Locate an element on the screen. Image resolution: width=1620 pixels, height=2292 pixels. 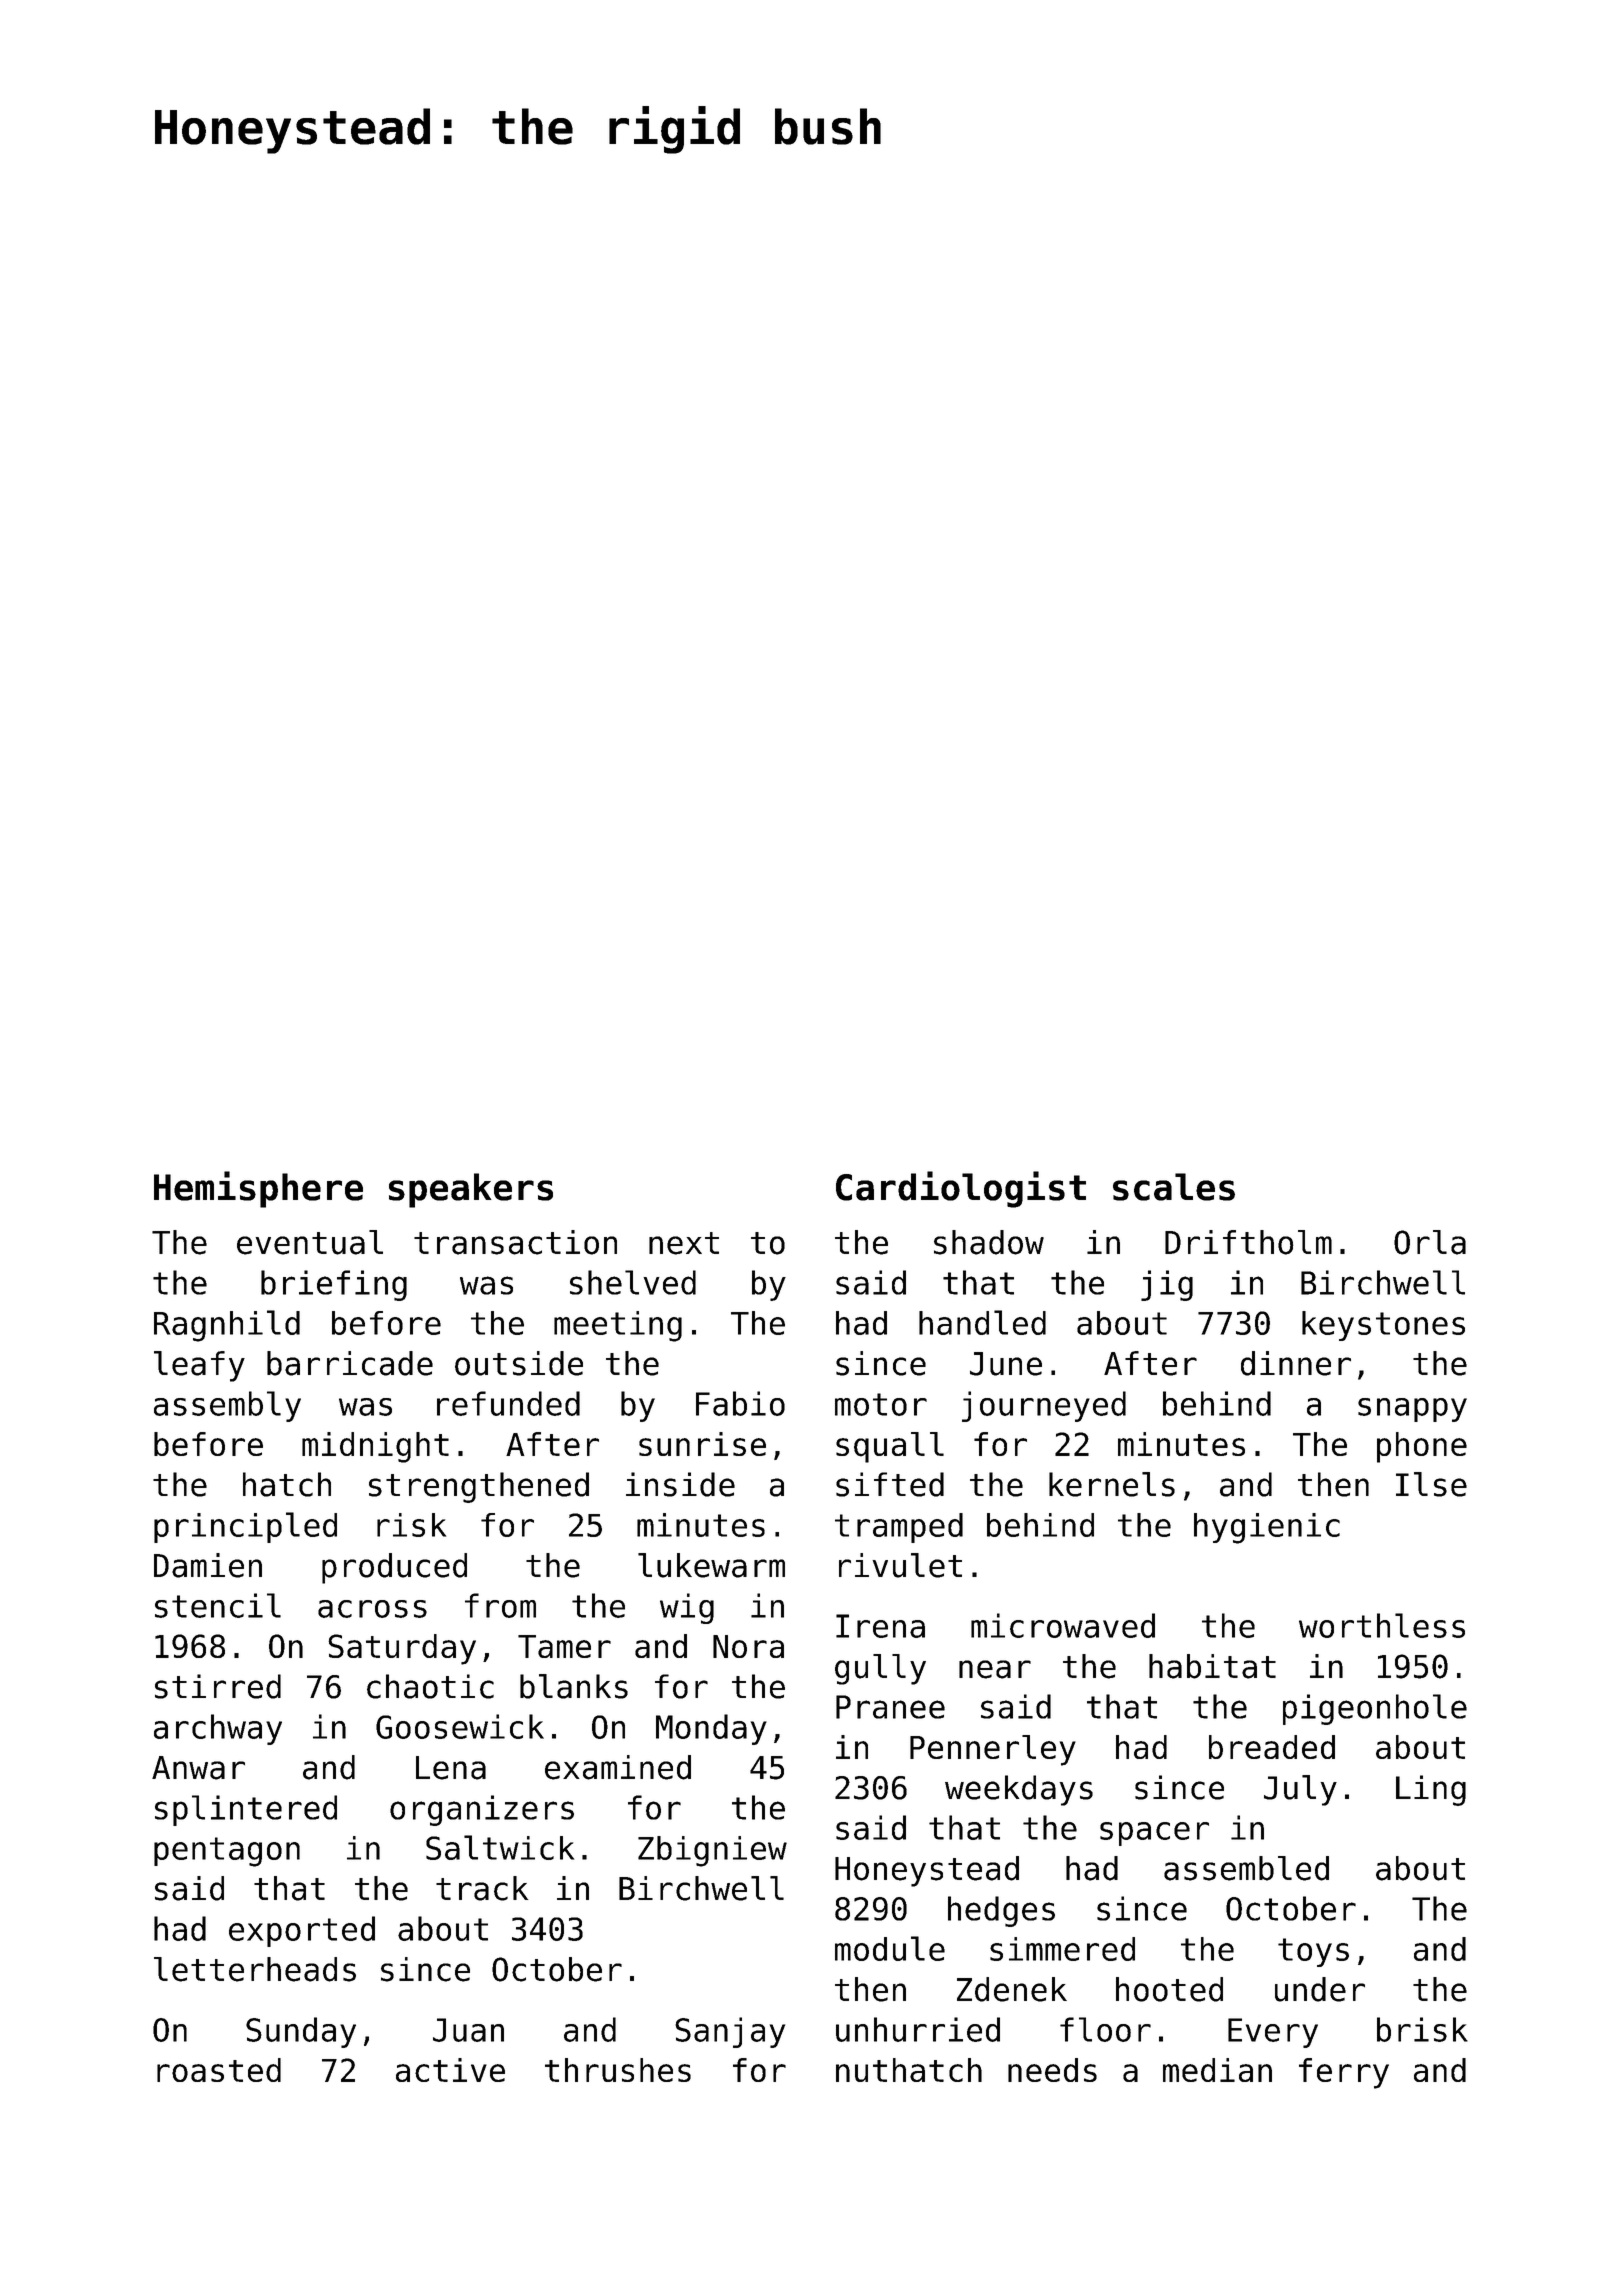
worthless is located at coordinates (1382, 1625).
